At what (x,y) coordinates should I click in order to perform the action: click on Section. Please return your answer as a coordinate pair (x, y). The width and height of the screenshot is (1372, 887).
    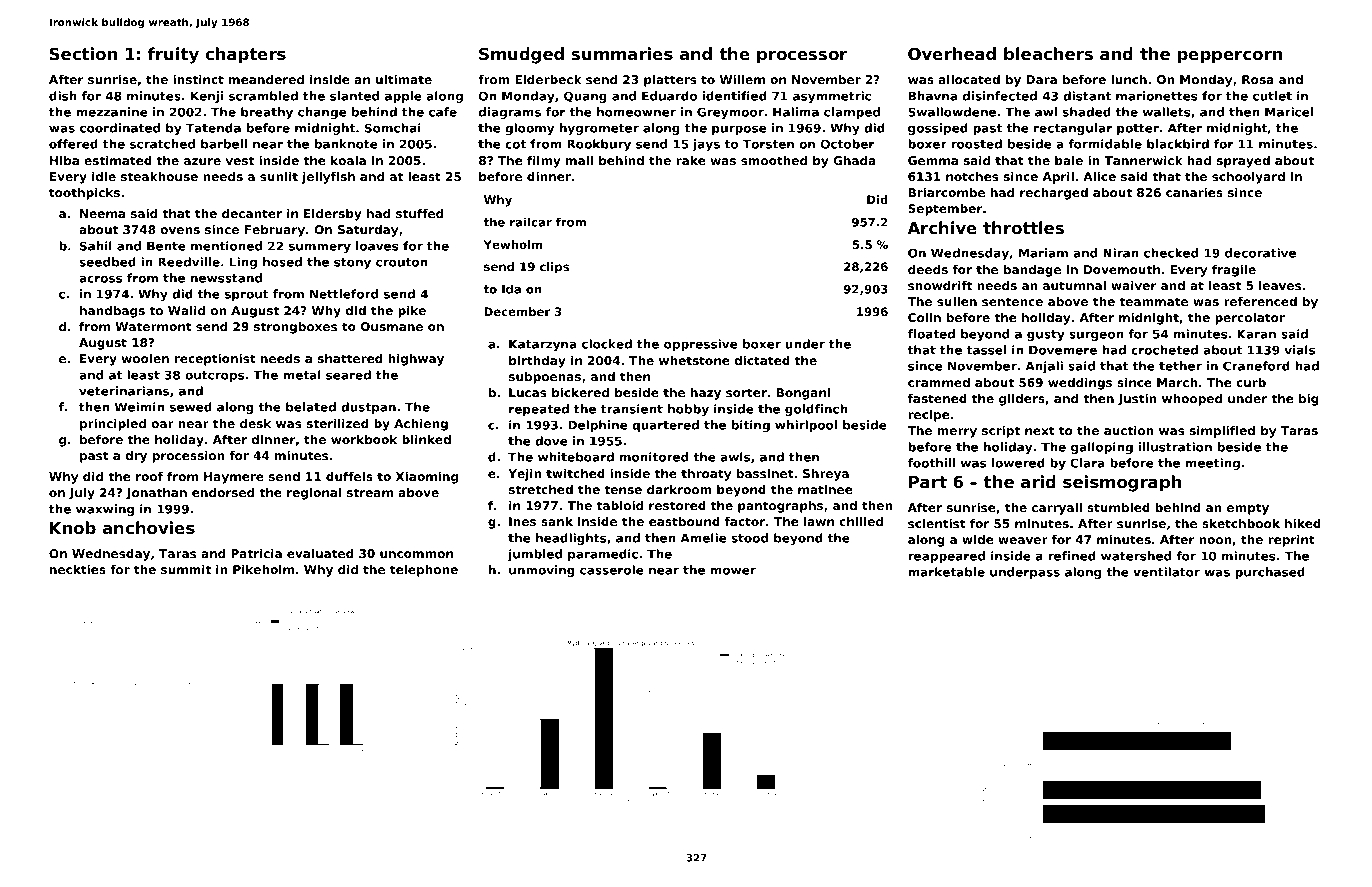
    Looking at the image, I should click on (83, 53).
